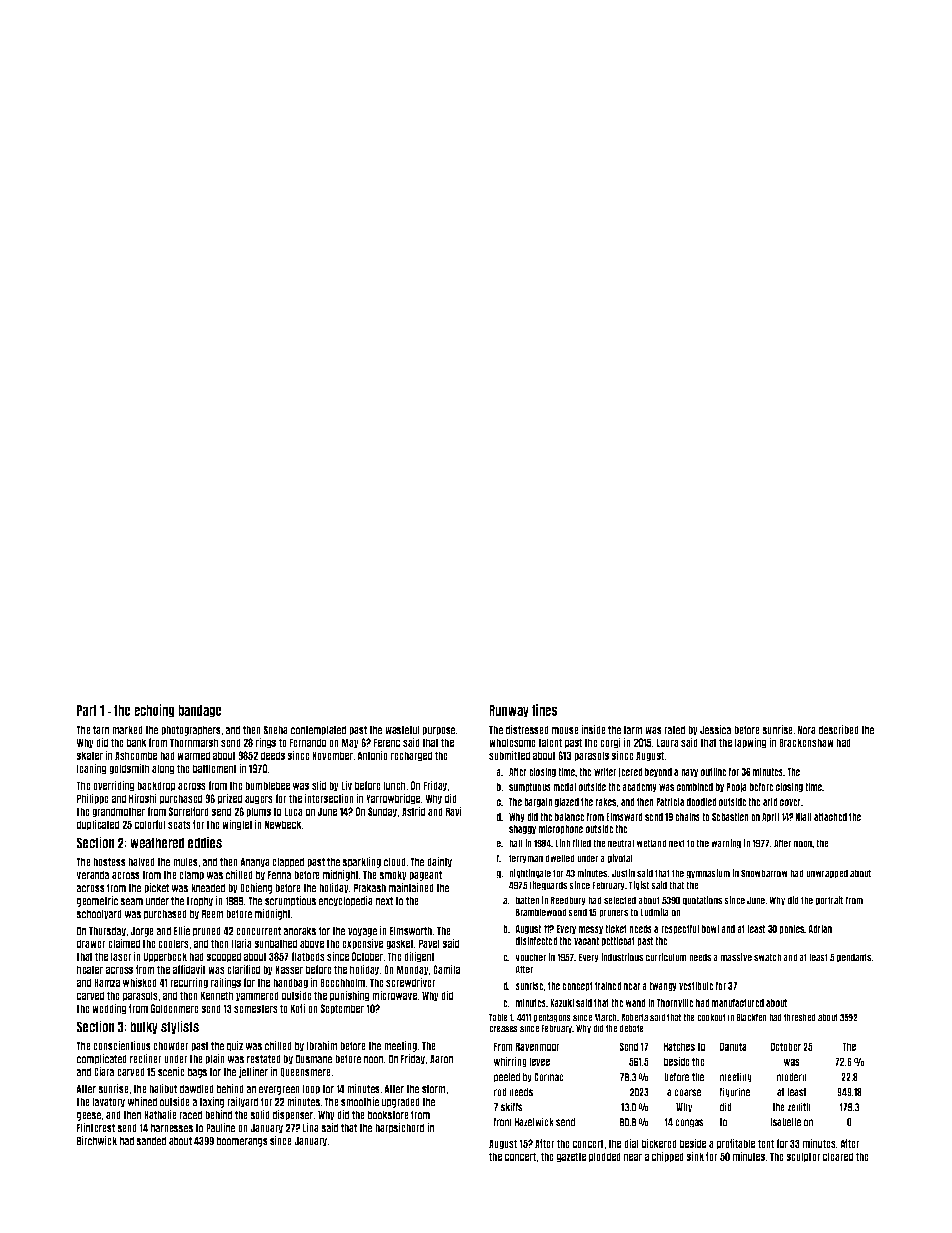  I want to click on Runway, so click(509, 711).
